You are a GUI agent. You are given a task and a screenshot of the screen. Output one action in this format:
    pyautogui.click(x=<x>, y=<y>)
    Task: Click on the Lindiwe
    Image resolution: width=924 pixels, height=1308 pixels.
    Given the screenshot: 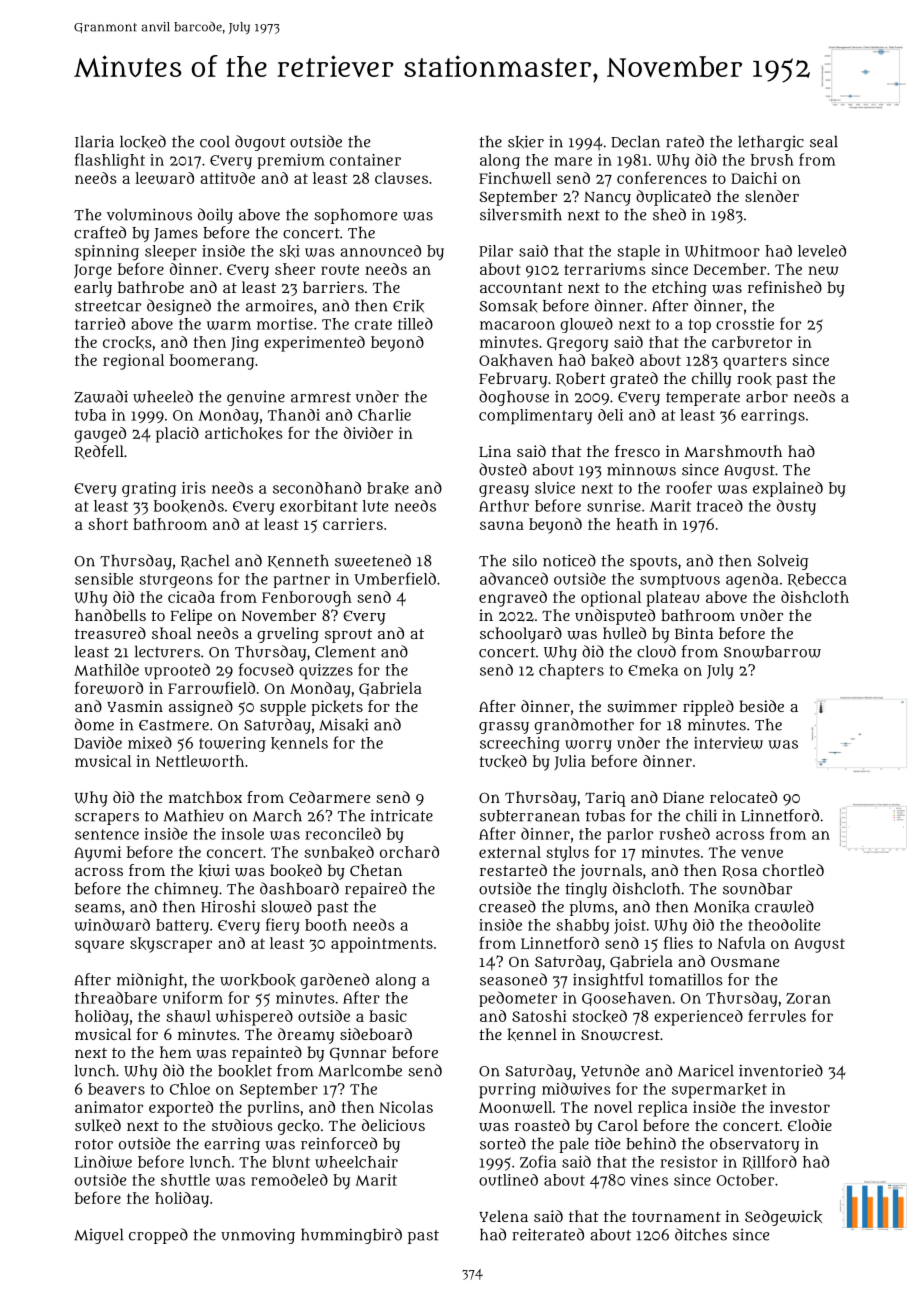 What is the action you would take?
    pyautogui.click(x=103, y=1161)
